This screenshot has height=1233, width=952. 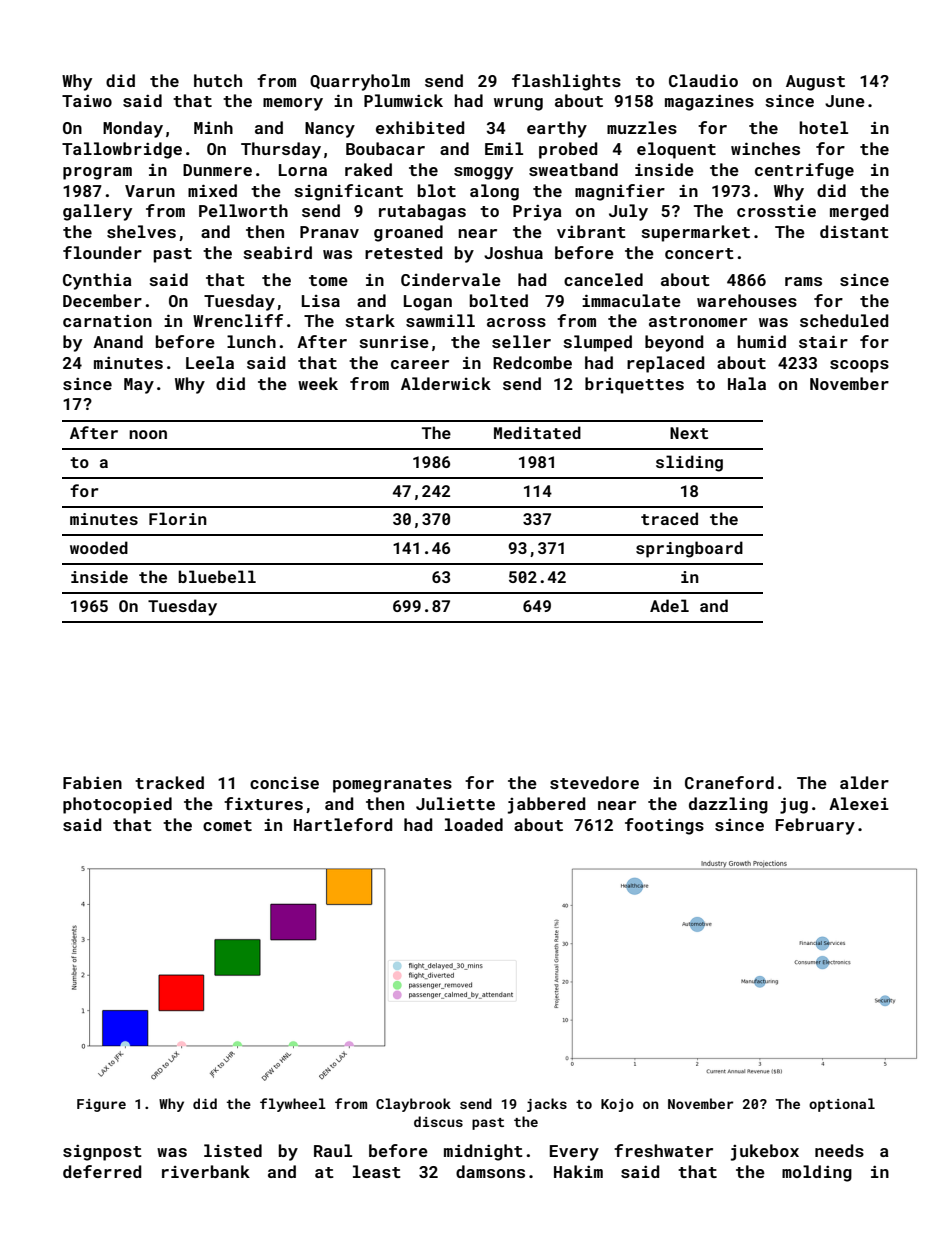 I want to click on Fabien, so click(x=92, y=782).
